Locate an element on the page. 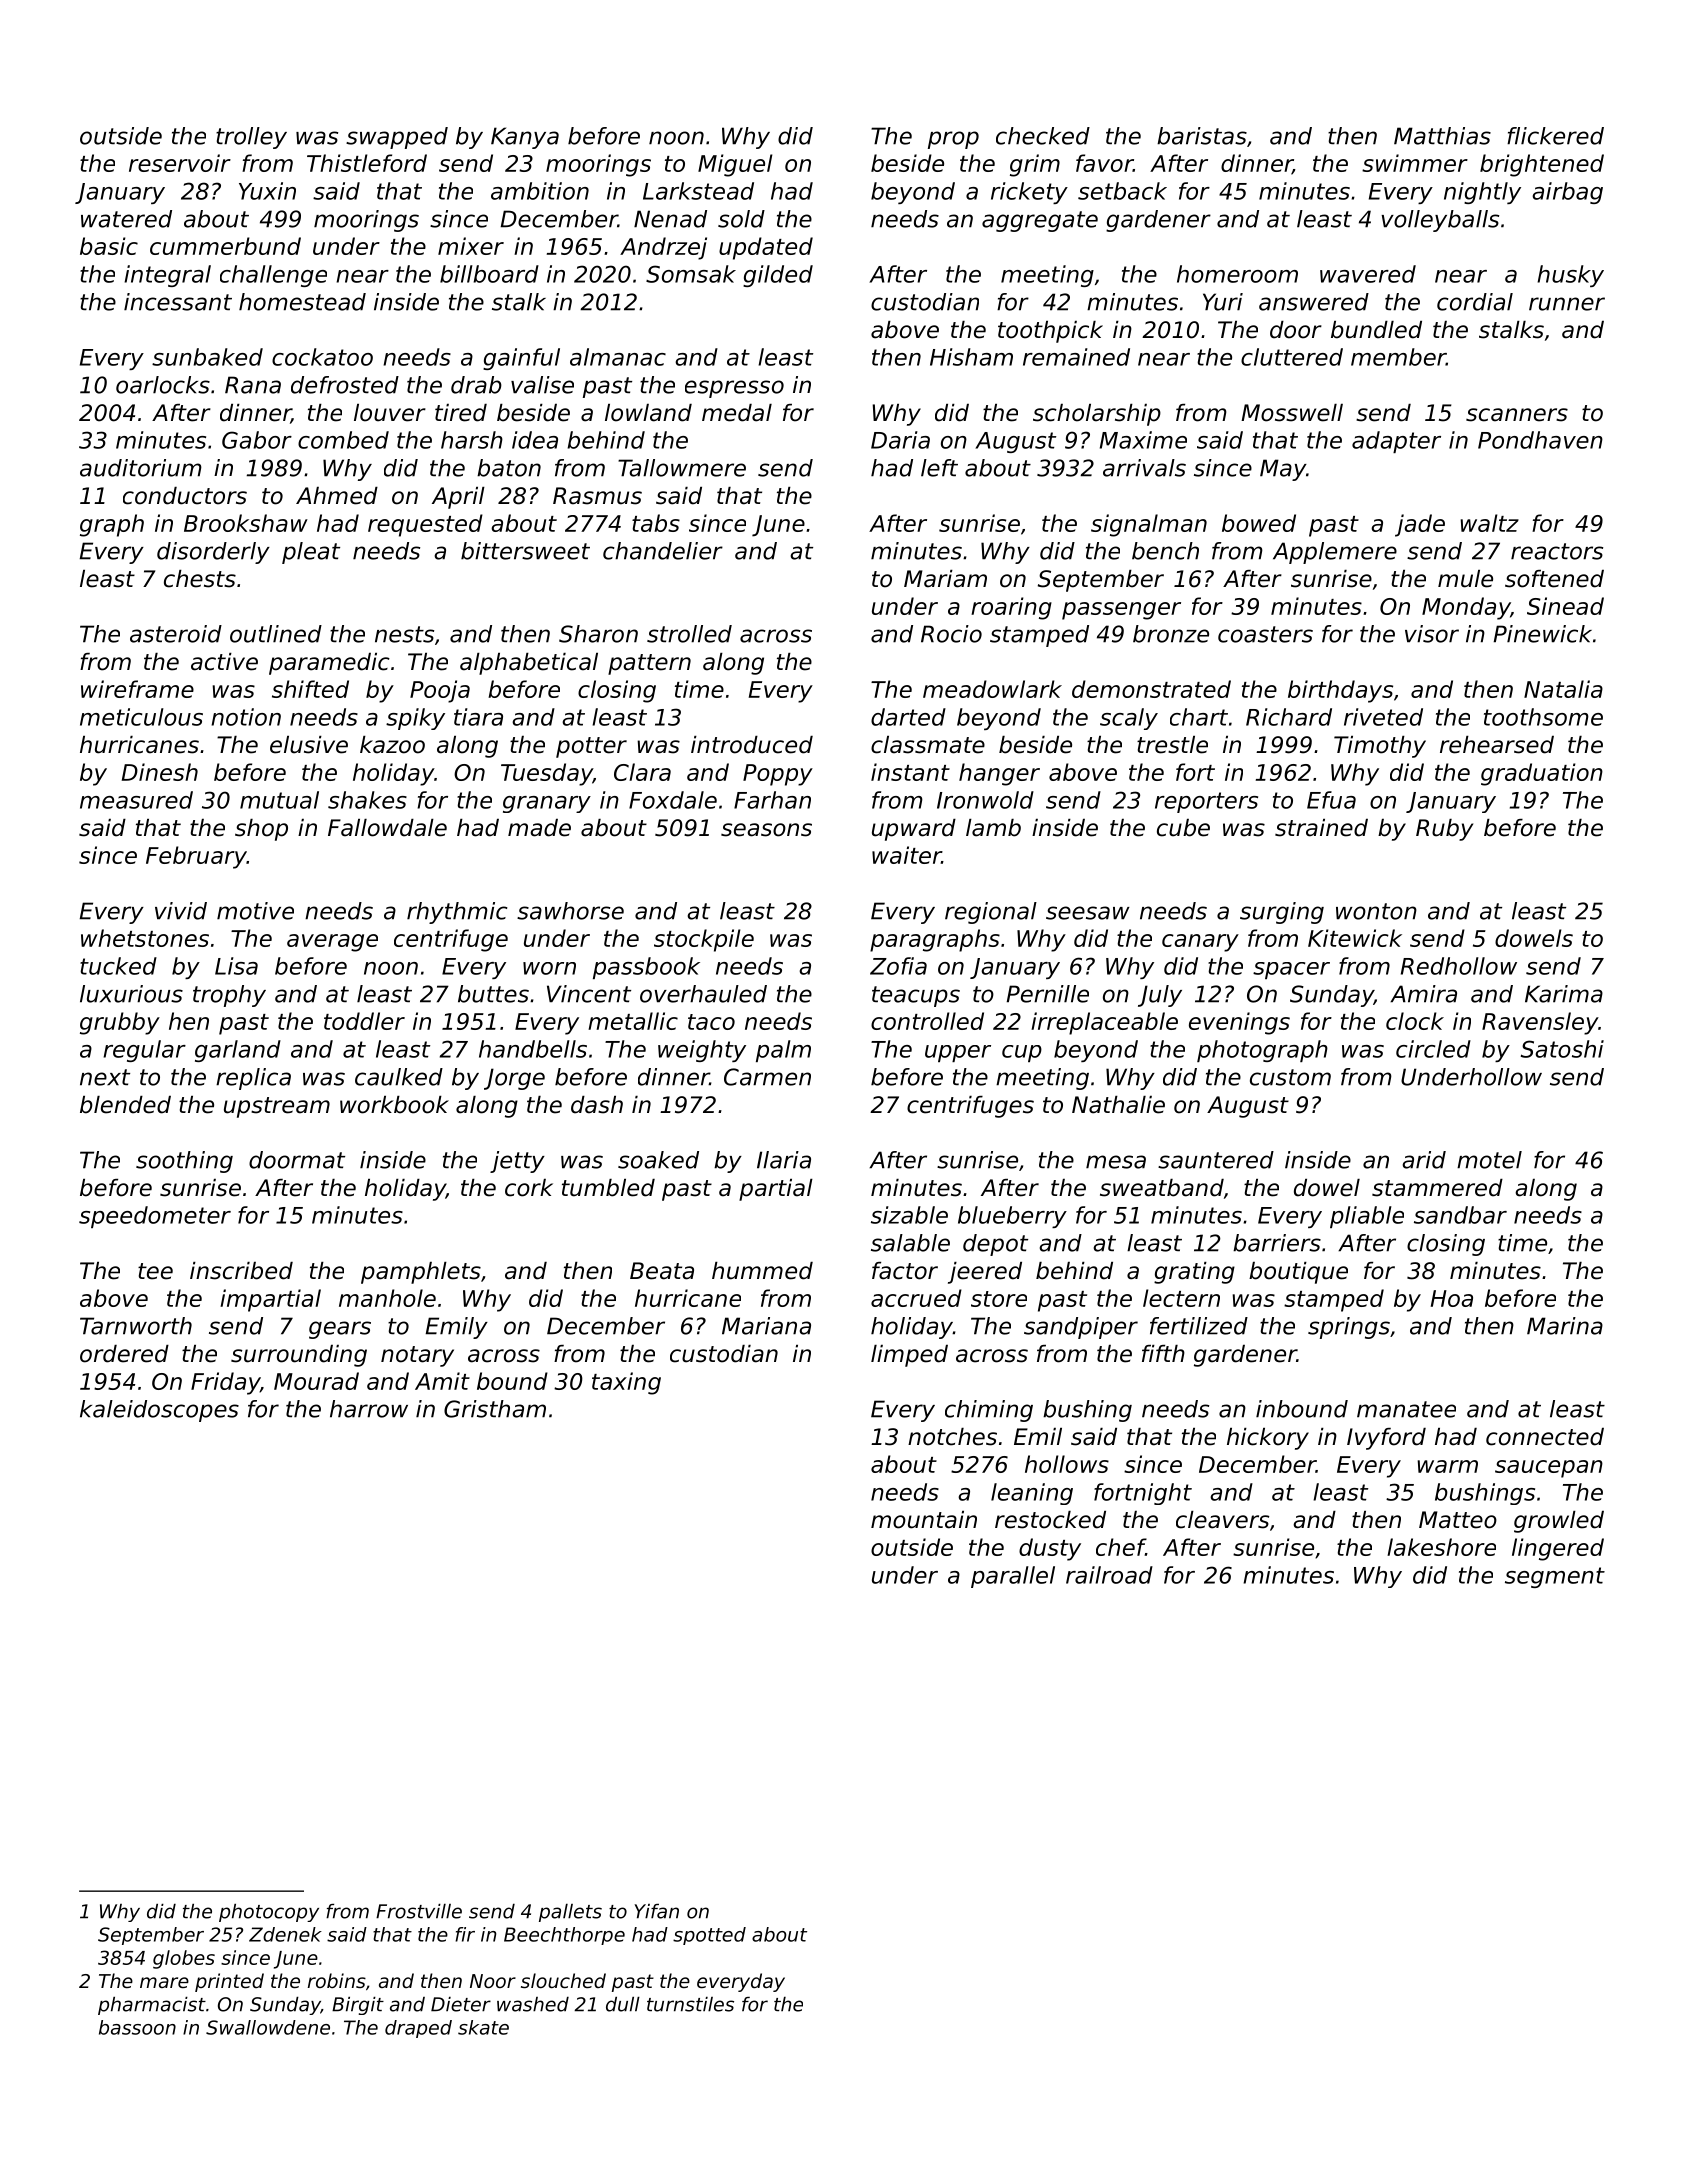  coasters is located at coordinates (1265, 634).
